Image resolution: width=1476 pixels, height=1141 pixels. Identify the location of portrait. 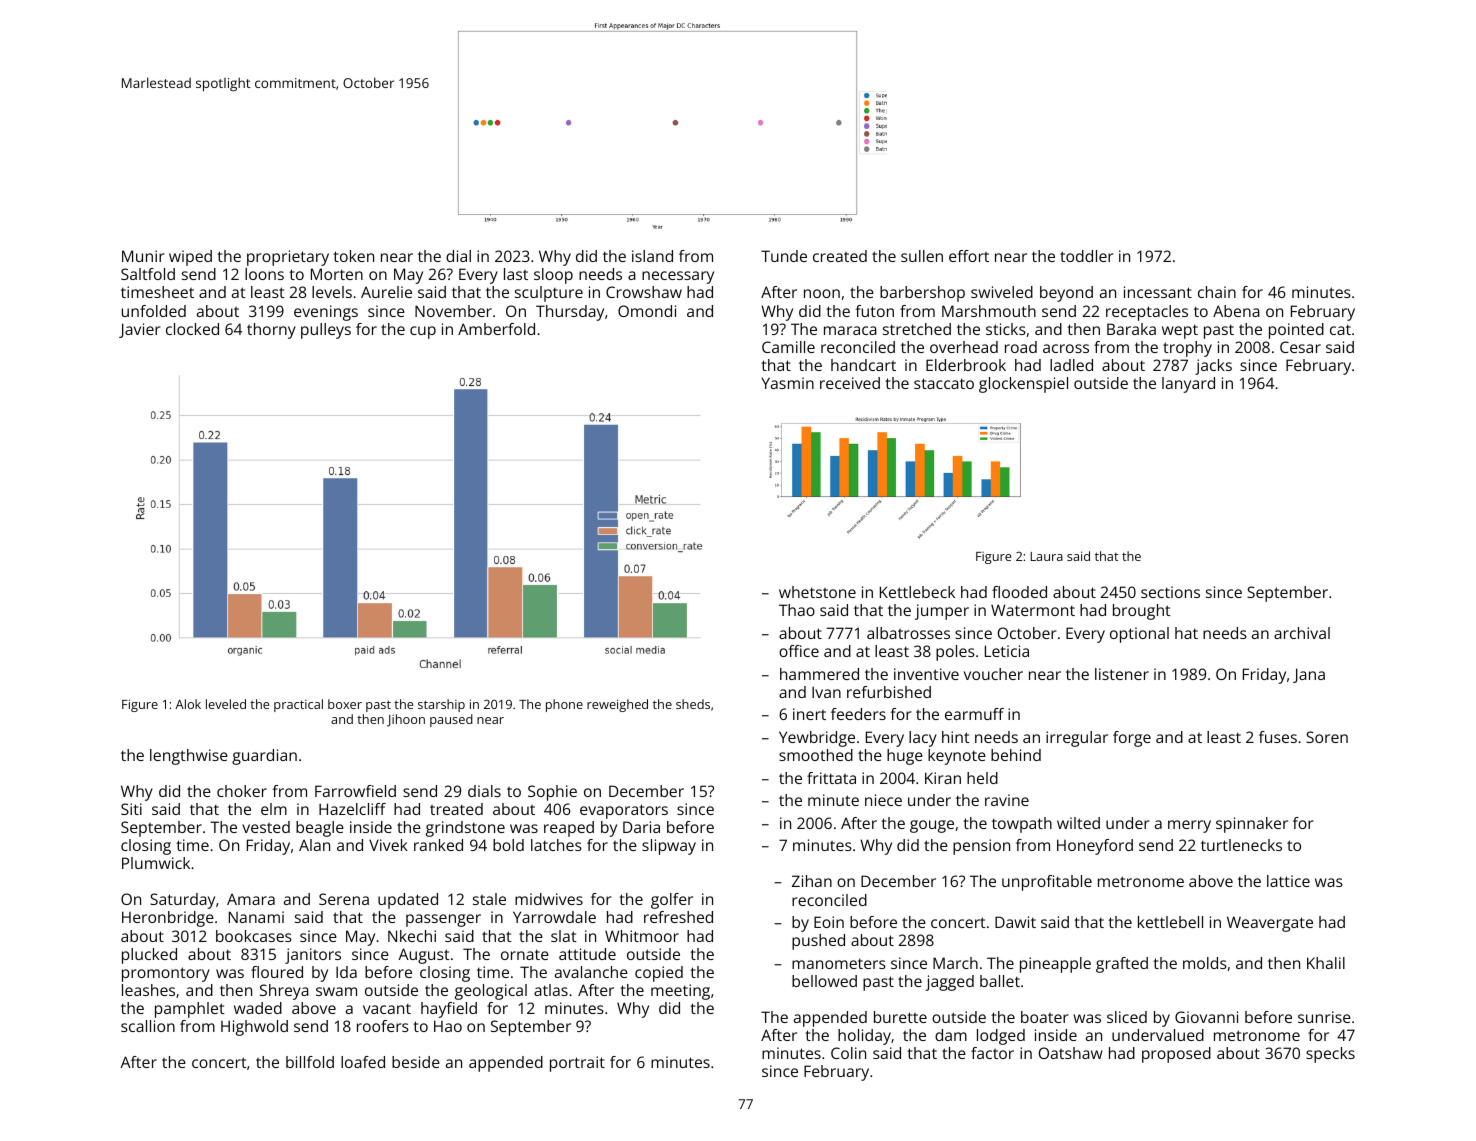
(577, 1064).
